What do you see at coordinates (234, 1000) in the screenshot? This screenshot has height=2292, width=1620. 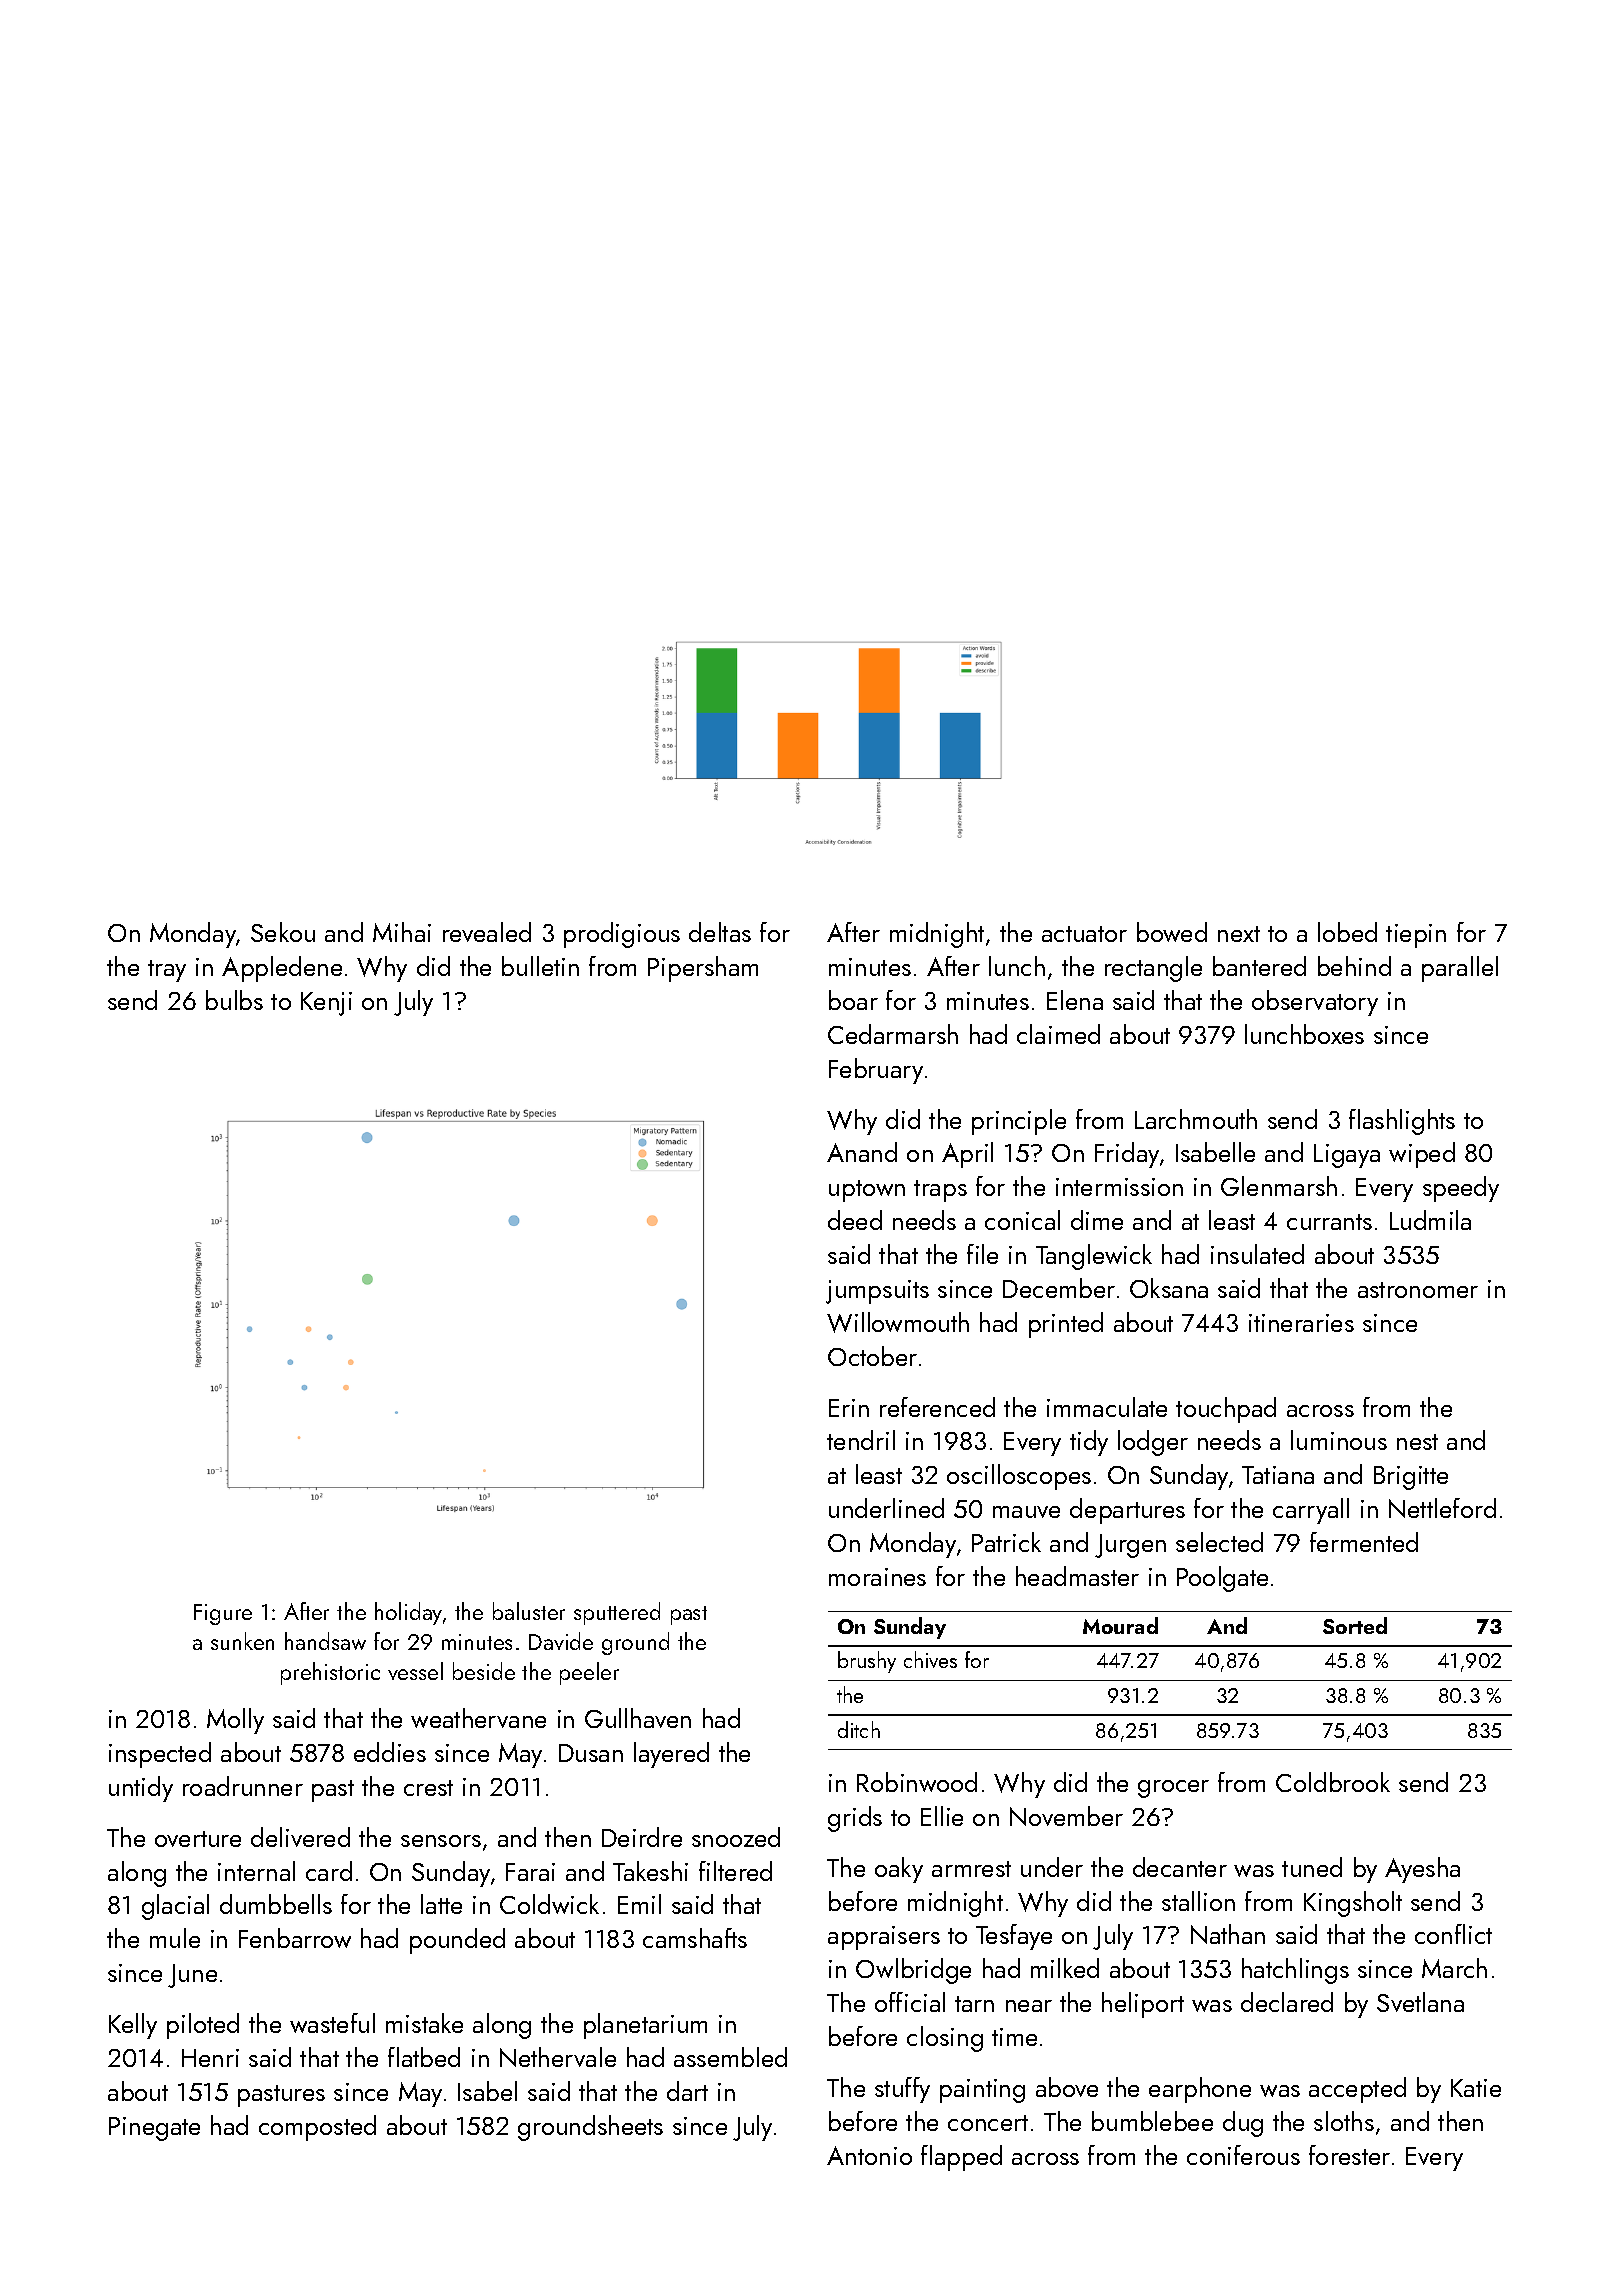 I see `bulbs` at bounding box center [234, 1000].
